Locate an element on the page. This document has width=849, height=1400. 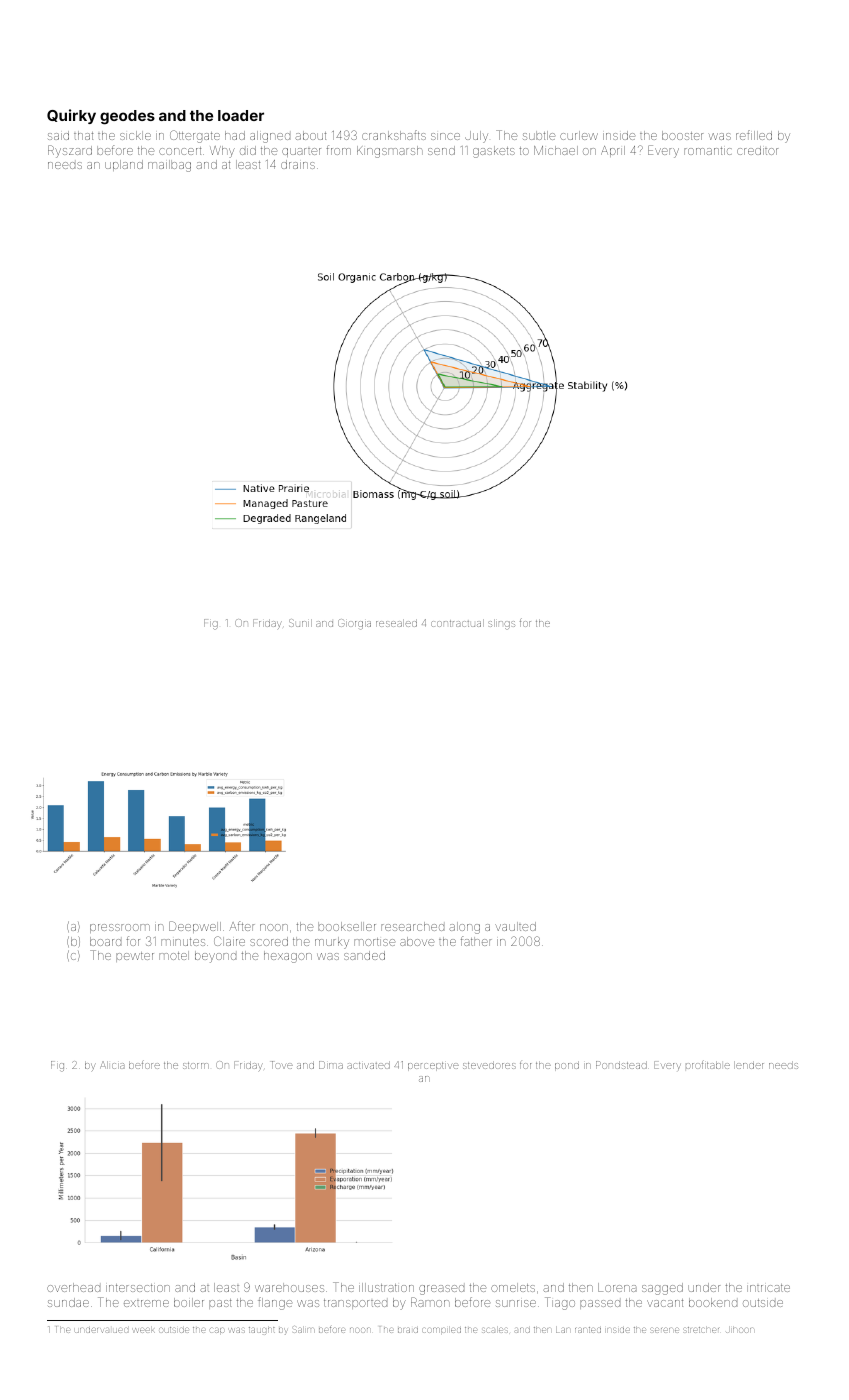
lender is located at coordinates (749, 1065).
